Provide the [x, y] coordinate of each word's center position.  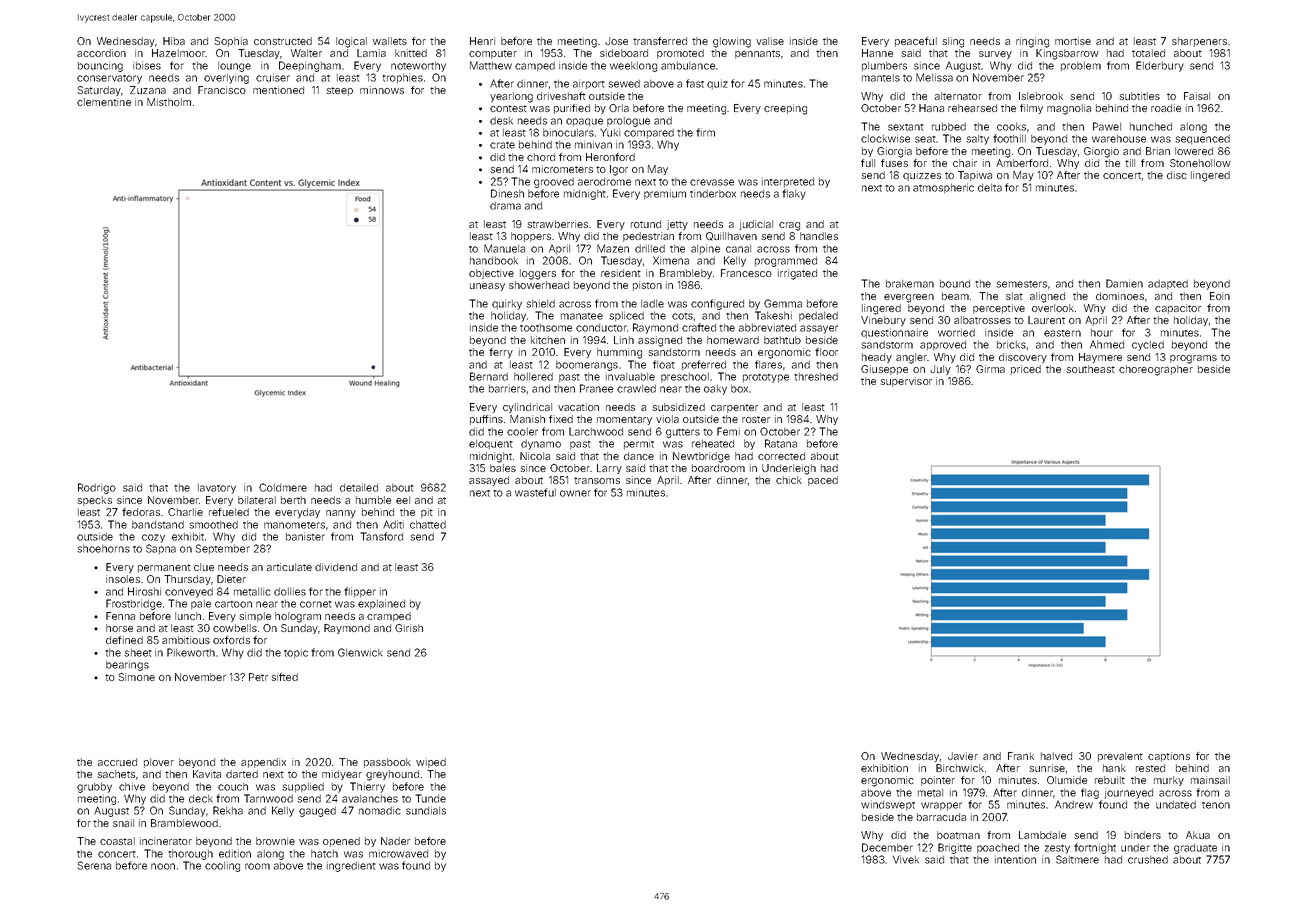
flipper [360, 592]
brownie [275, 841]
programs [1193, 359]
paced [823, 481]
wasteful [535, 492]
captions [1169, 757]
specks [94, 501]
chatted [428, 525]
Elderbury [1160, 66]
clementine [104, 102]
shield [540, 303]
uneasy [487, 287]
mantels [881, 78]
